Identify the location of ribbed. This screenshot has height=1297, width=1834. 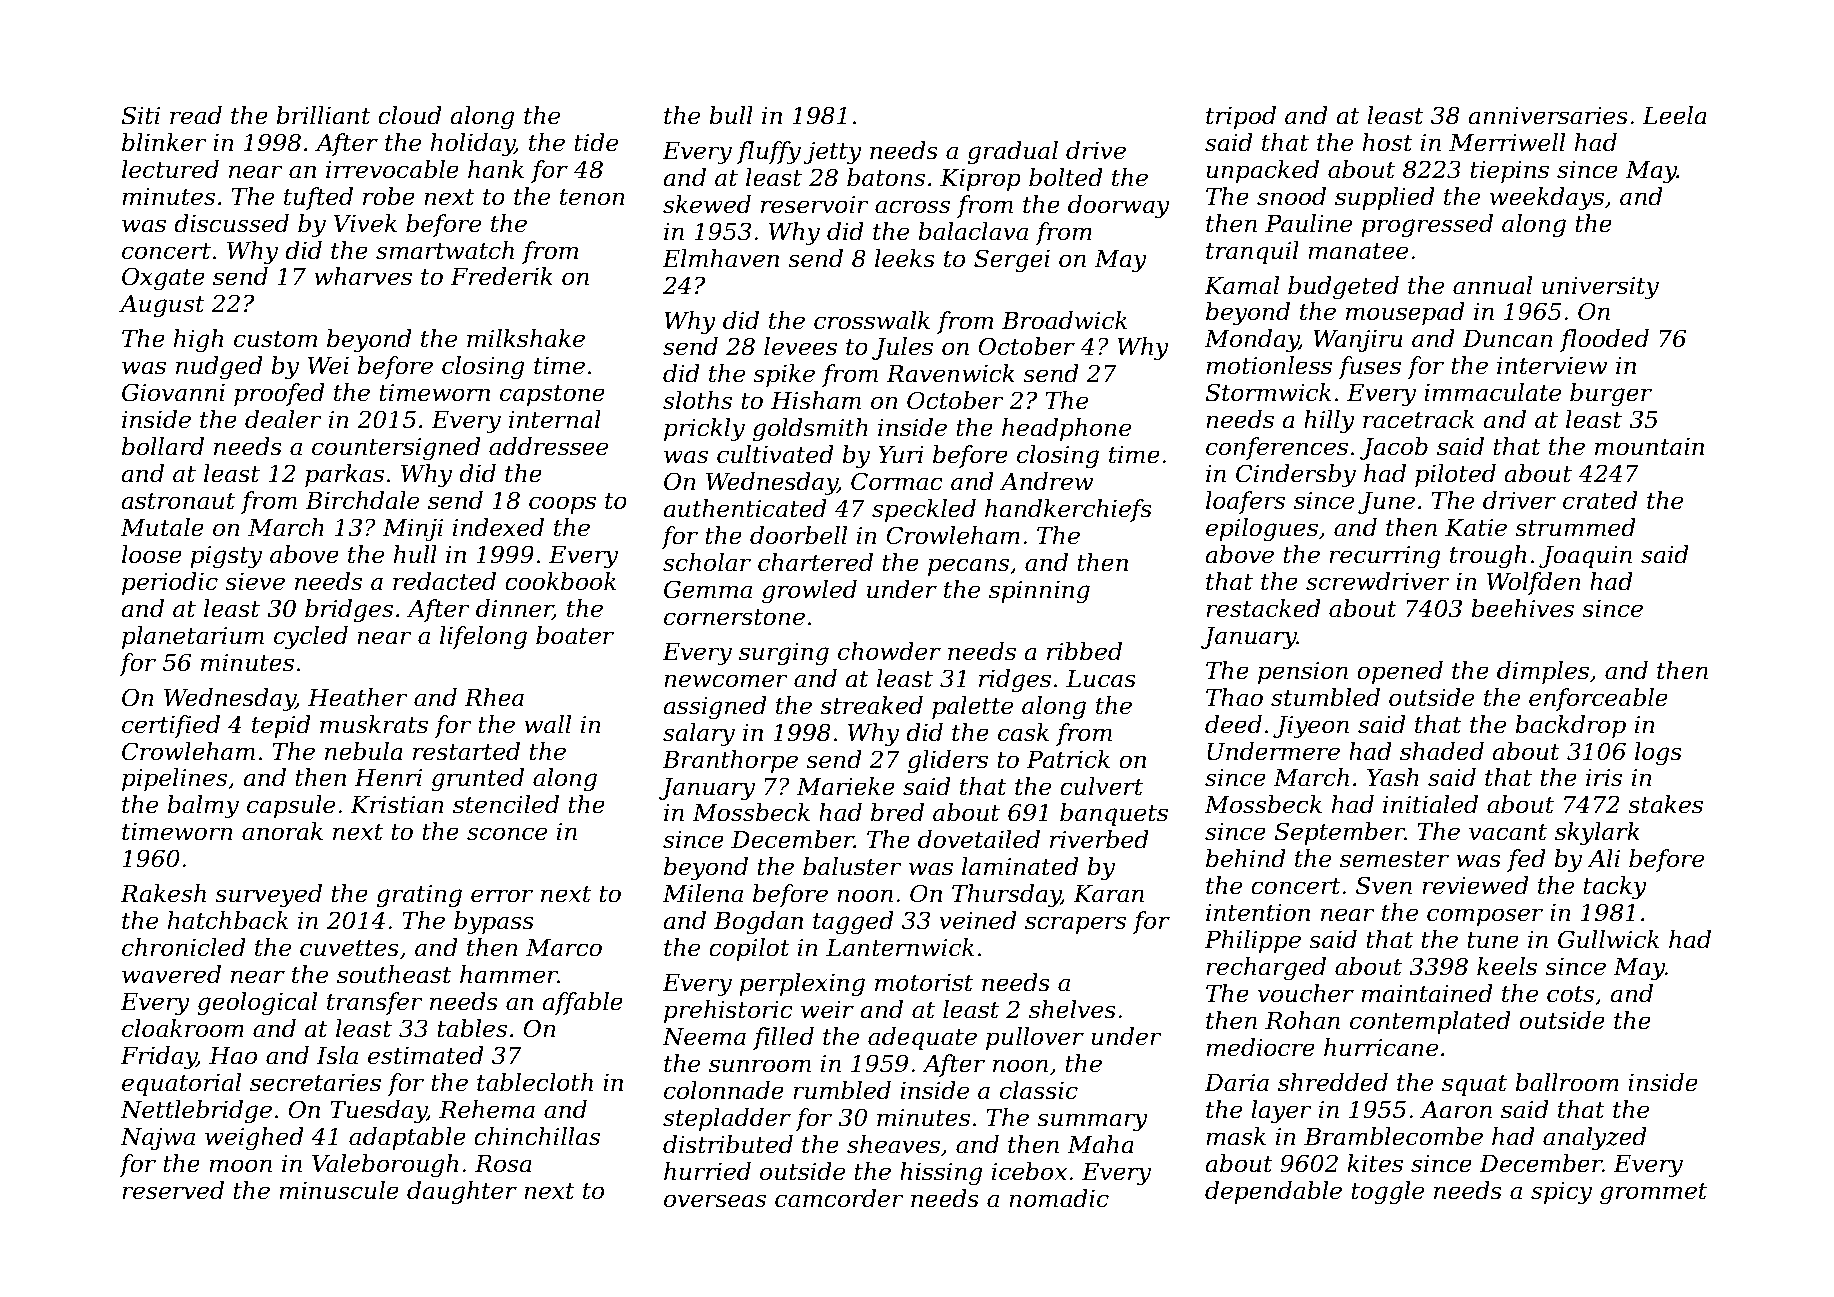
(1084, 651).
